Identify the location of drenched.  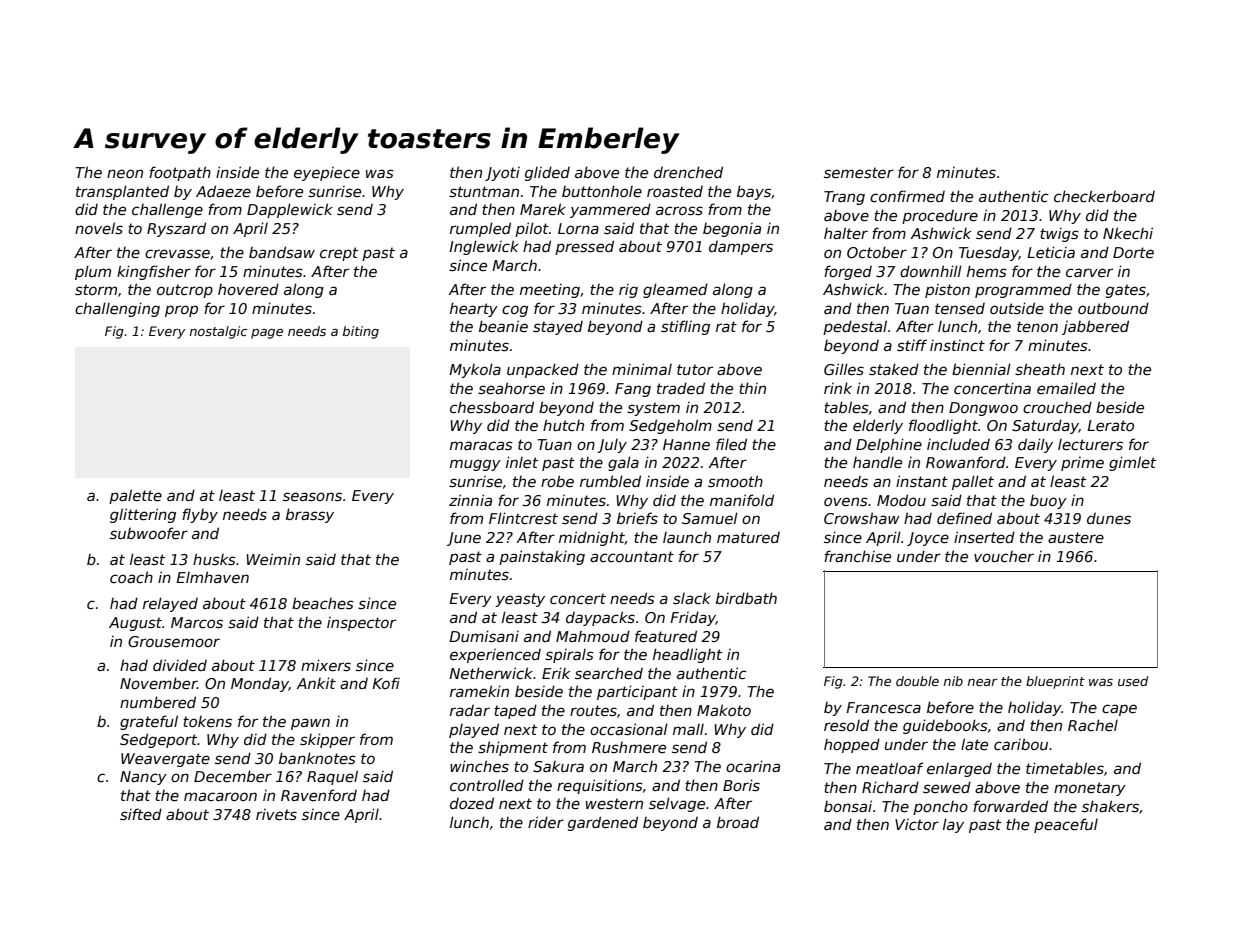
(688, 172).
